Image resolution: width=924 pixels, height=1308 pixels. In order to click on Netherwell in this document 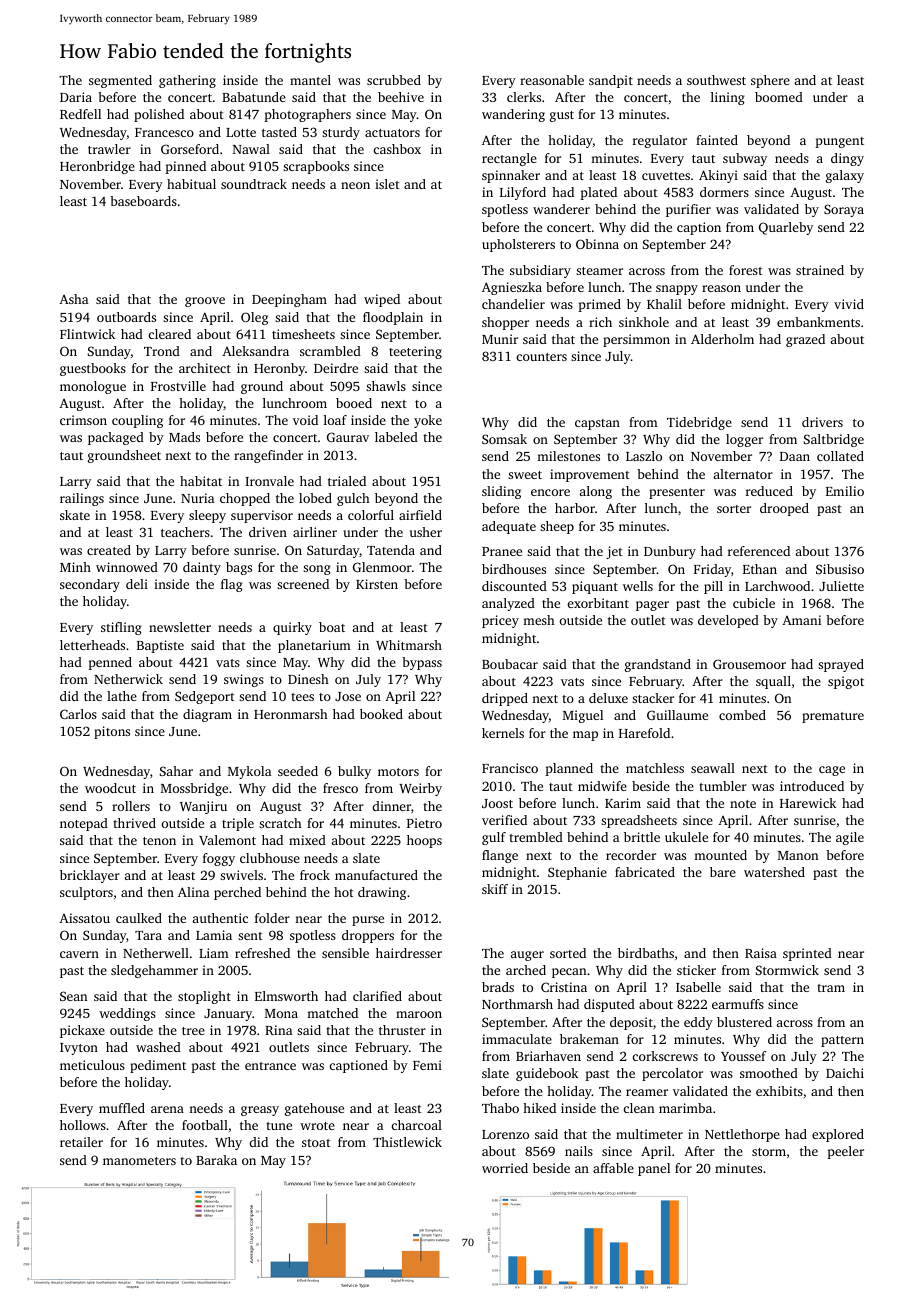, I will do `click(156, 953)`.
